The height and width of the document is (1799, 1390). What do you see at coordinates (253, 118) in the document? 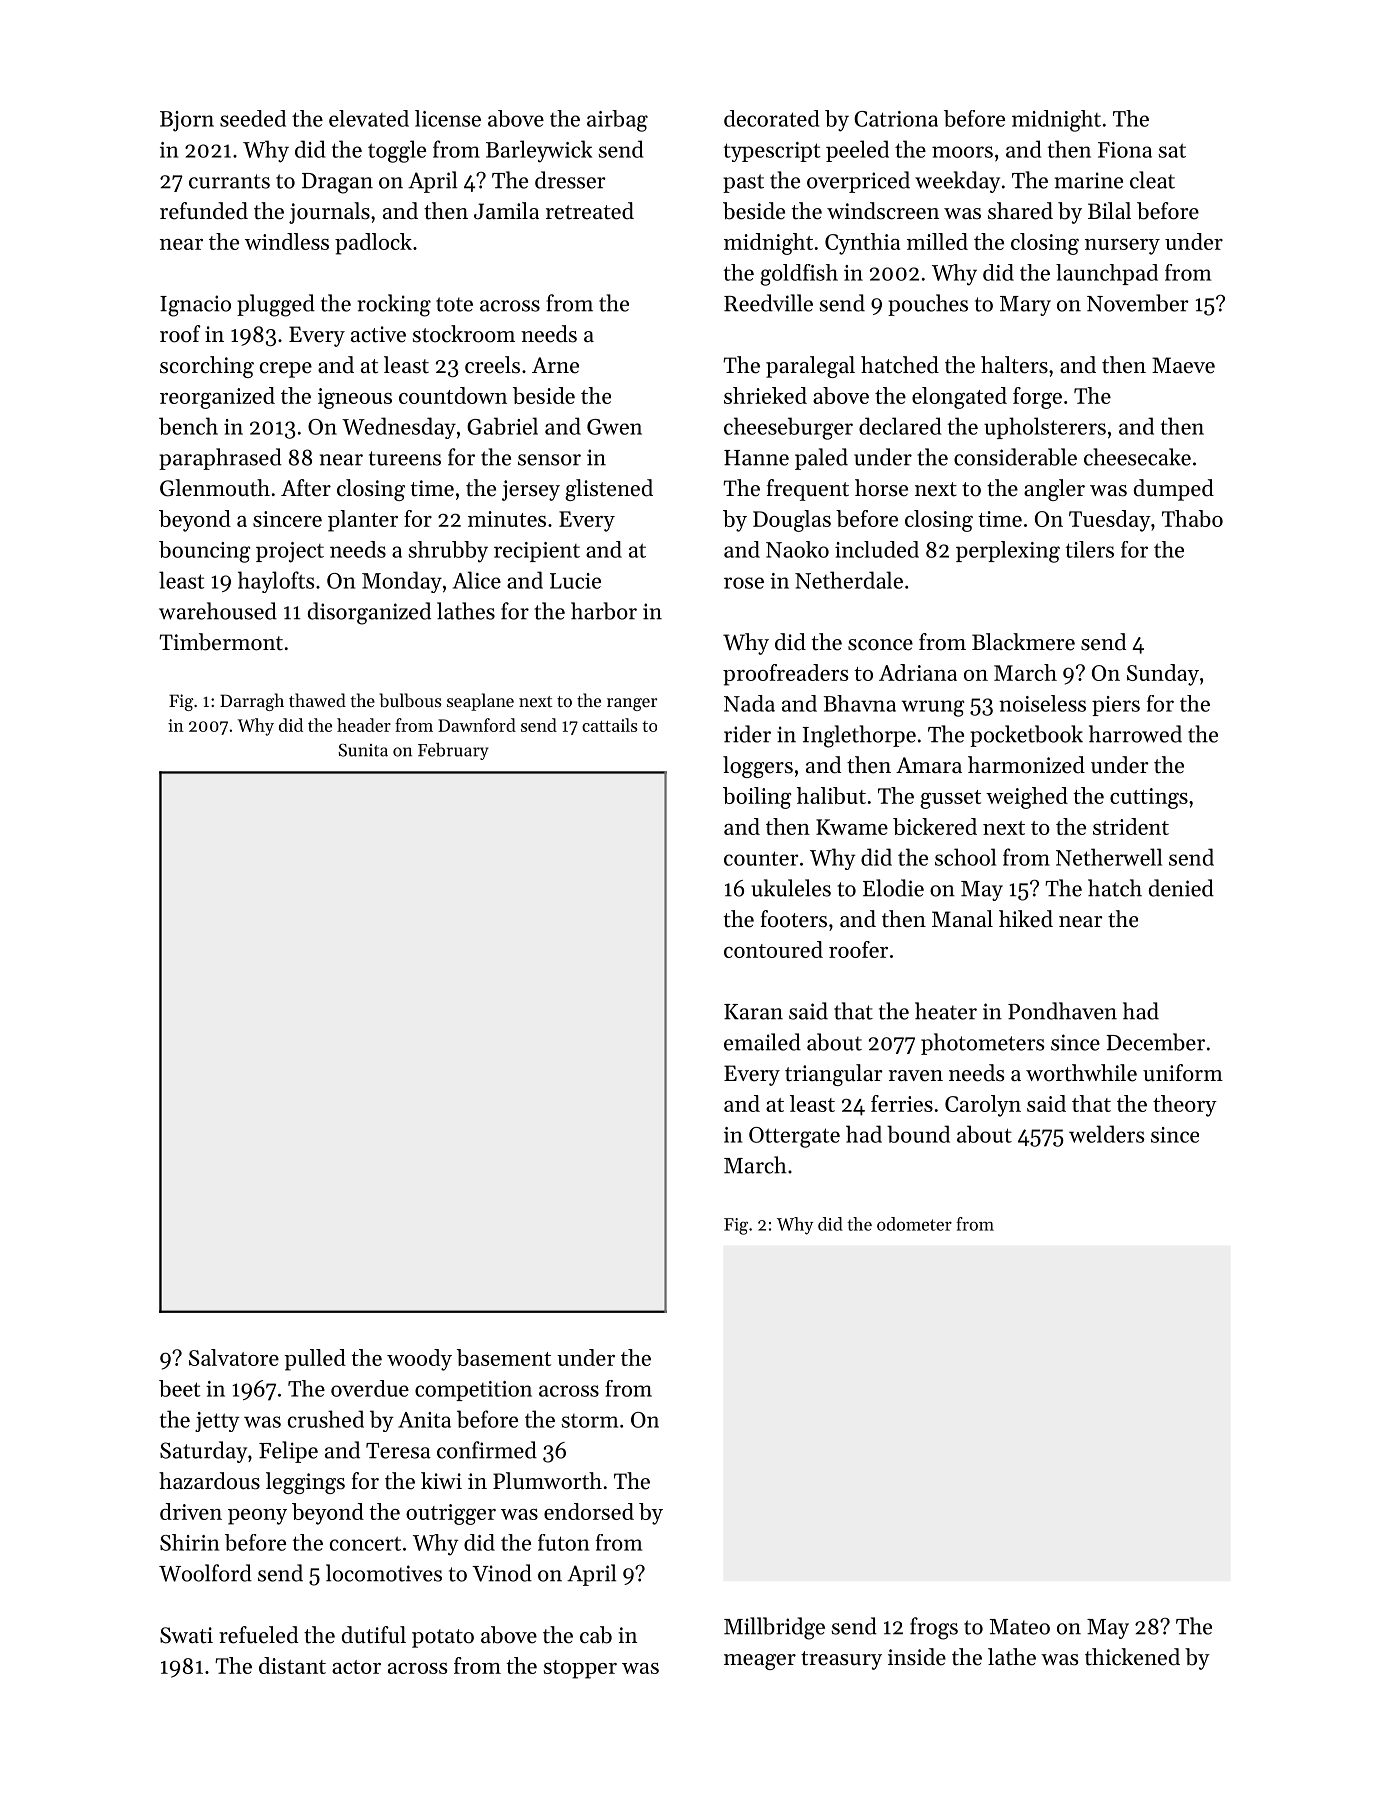
I see `seeded` at bounding box center [253, 118].
